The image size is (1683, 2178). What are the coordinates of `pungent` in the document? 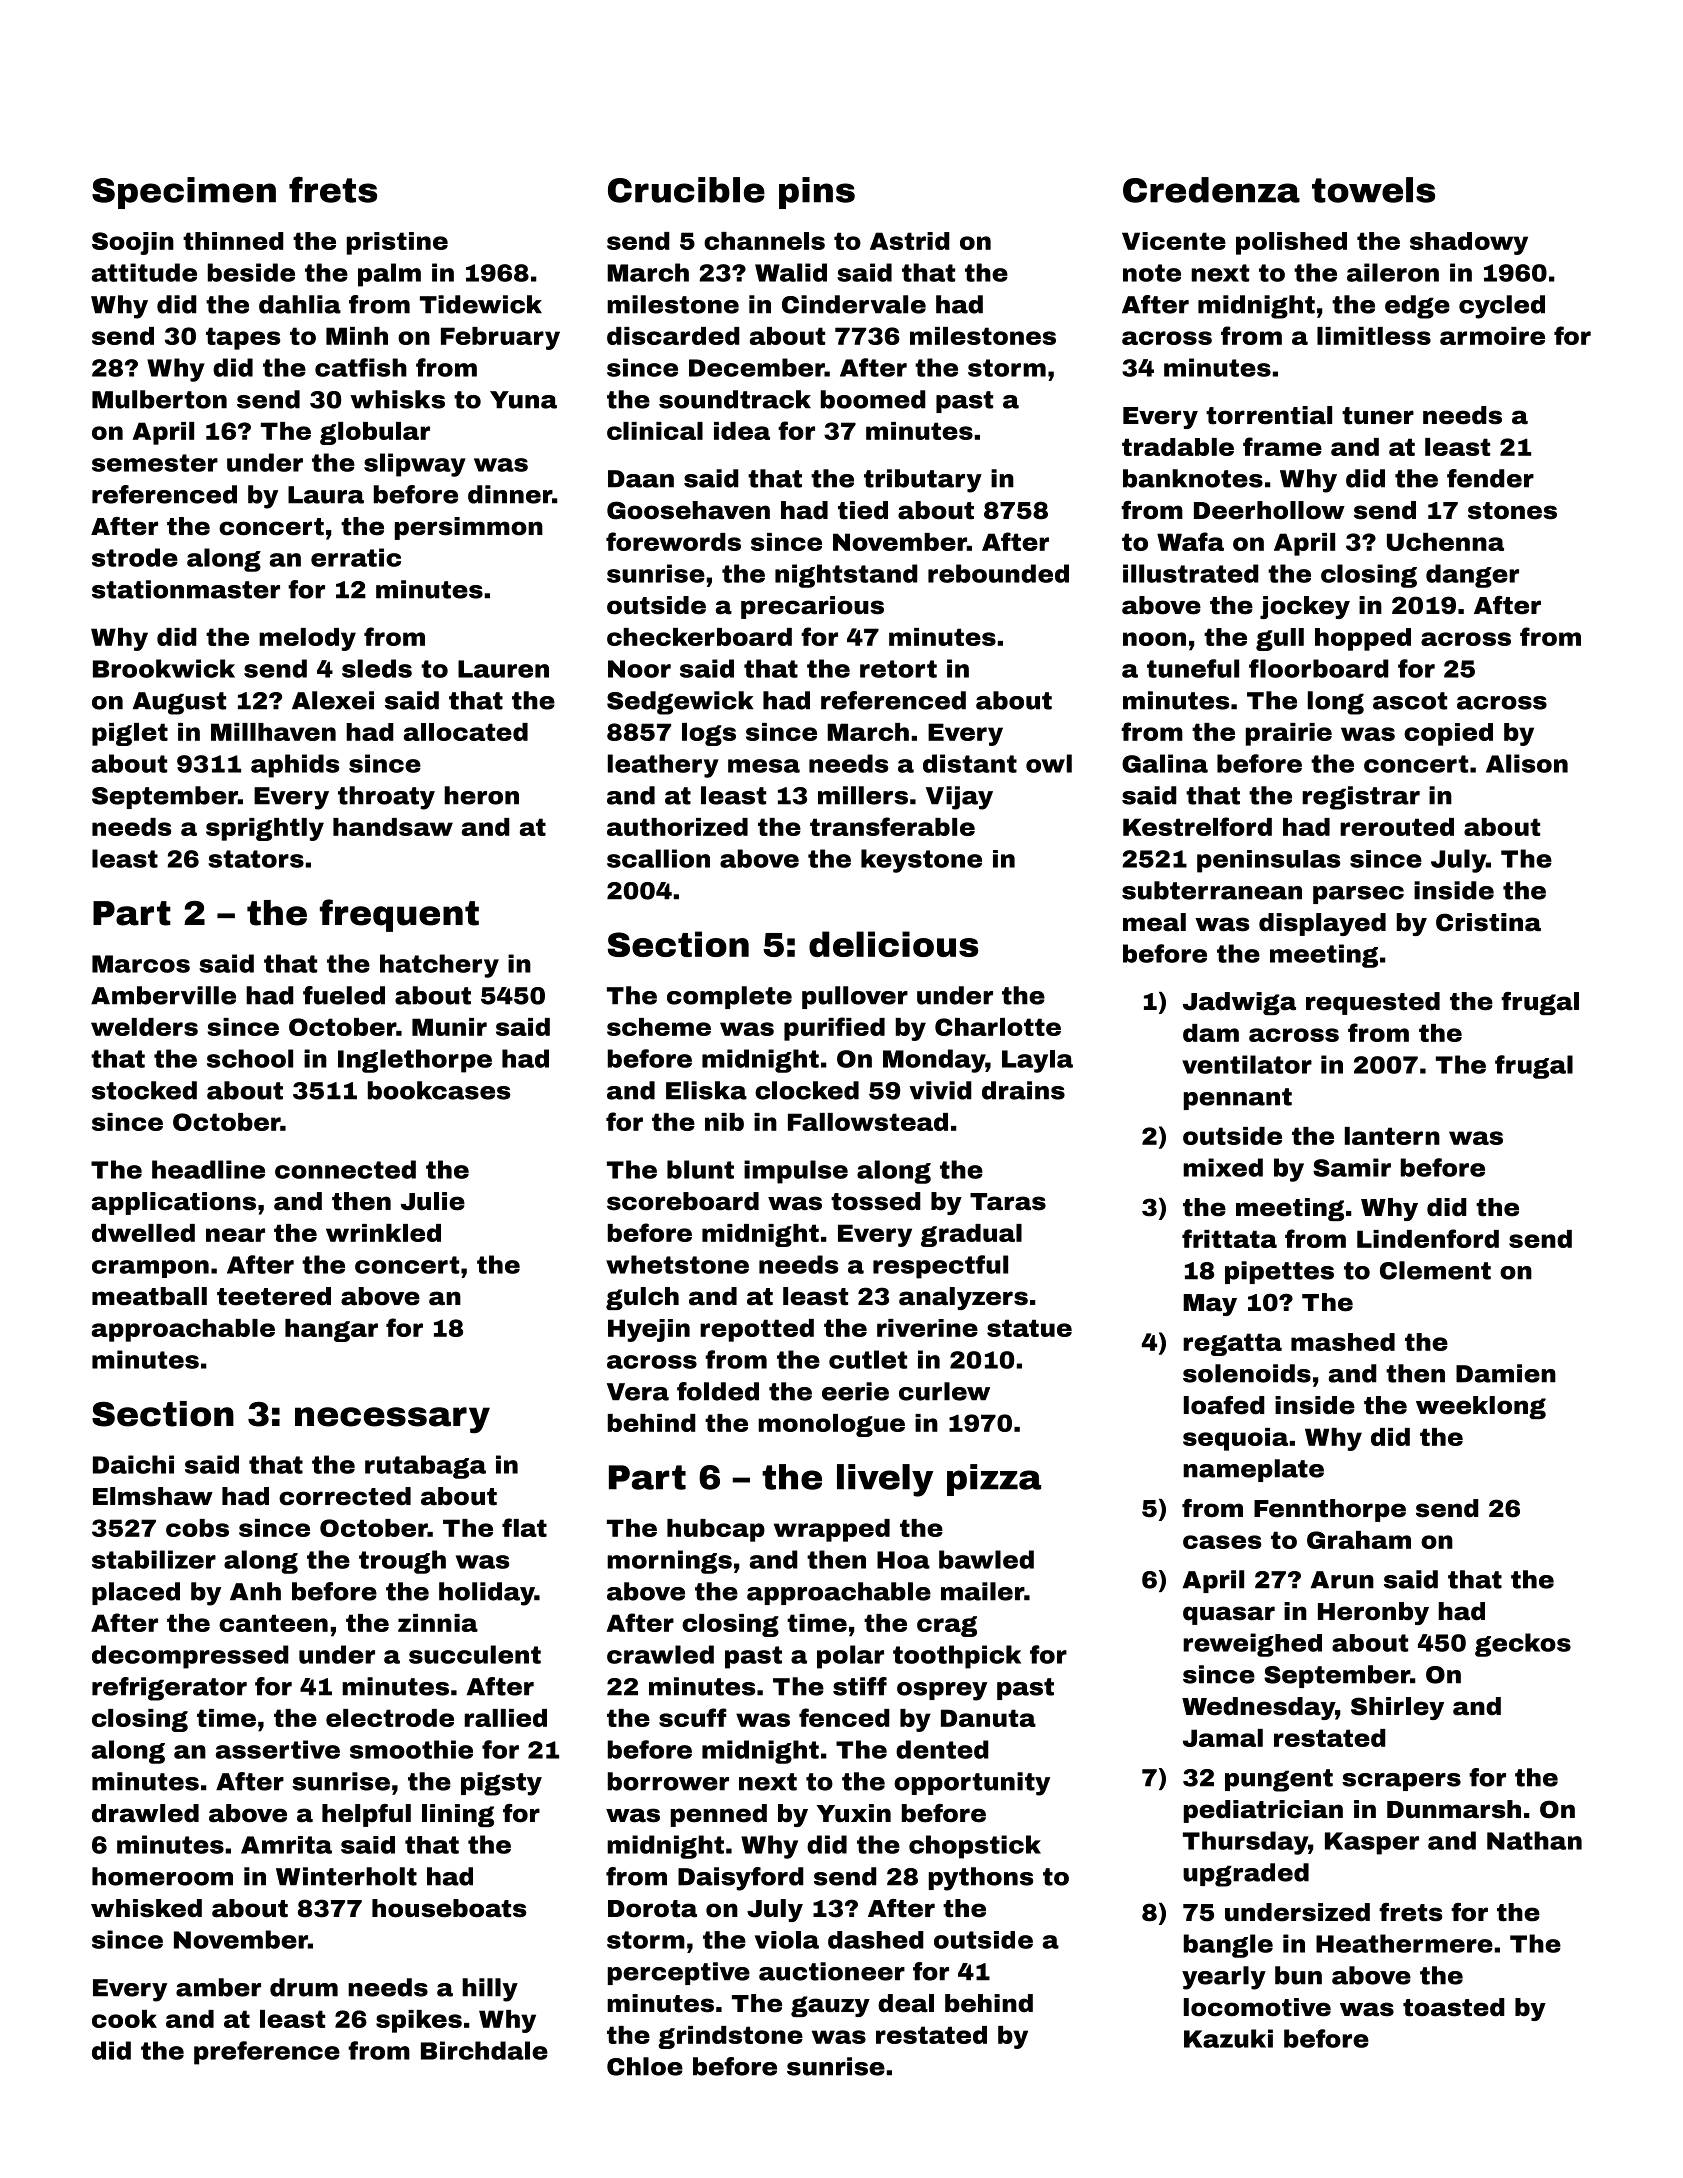 It's located at (1279, 1780).
